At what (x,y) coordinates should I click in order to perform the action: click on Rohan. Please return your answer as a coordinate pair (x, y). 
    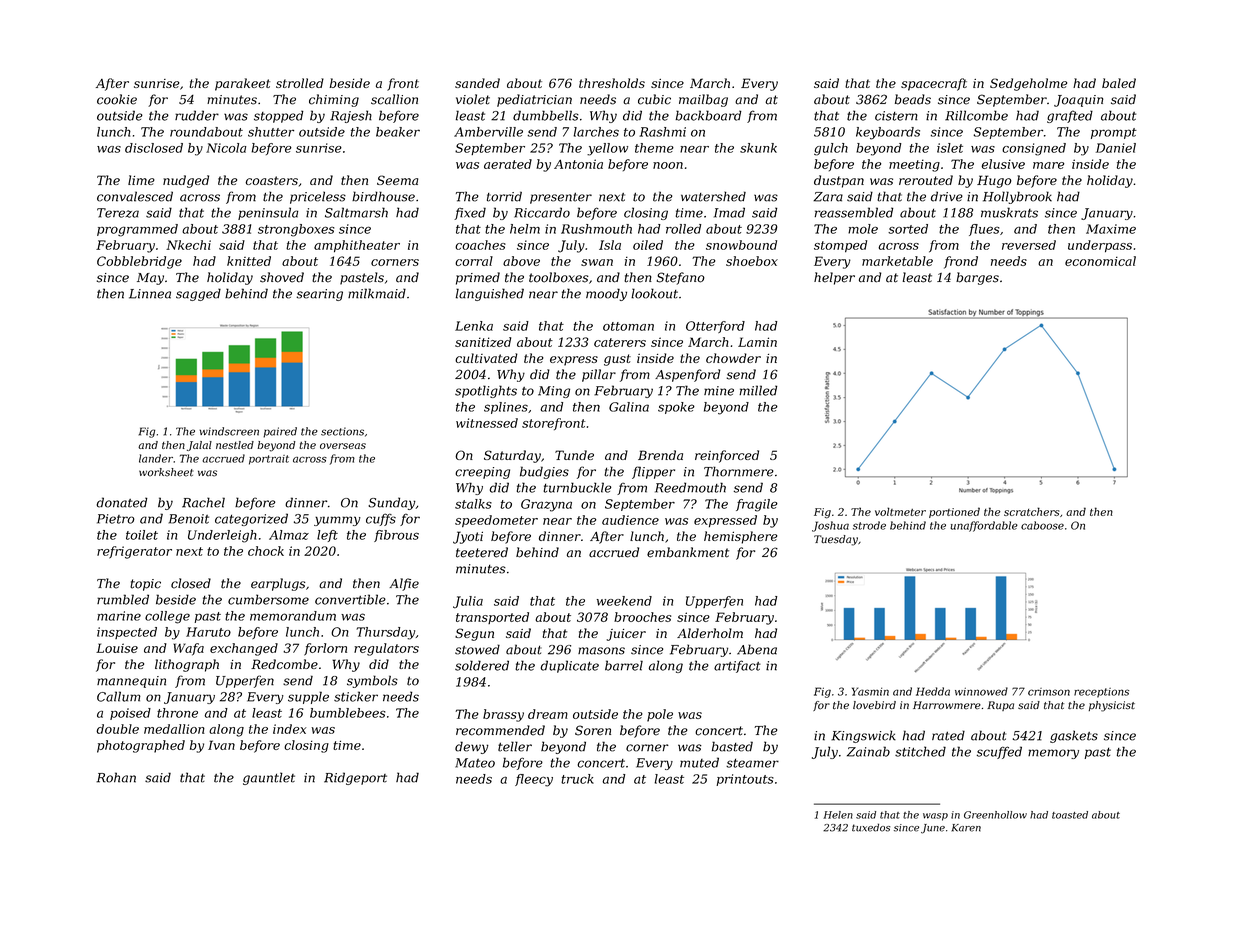
    Looking at the image, I should click on (116, 777).
